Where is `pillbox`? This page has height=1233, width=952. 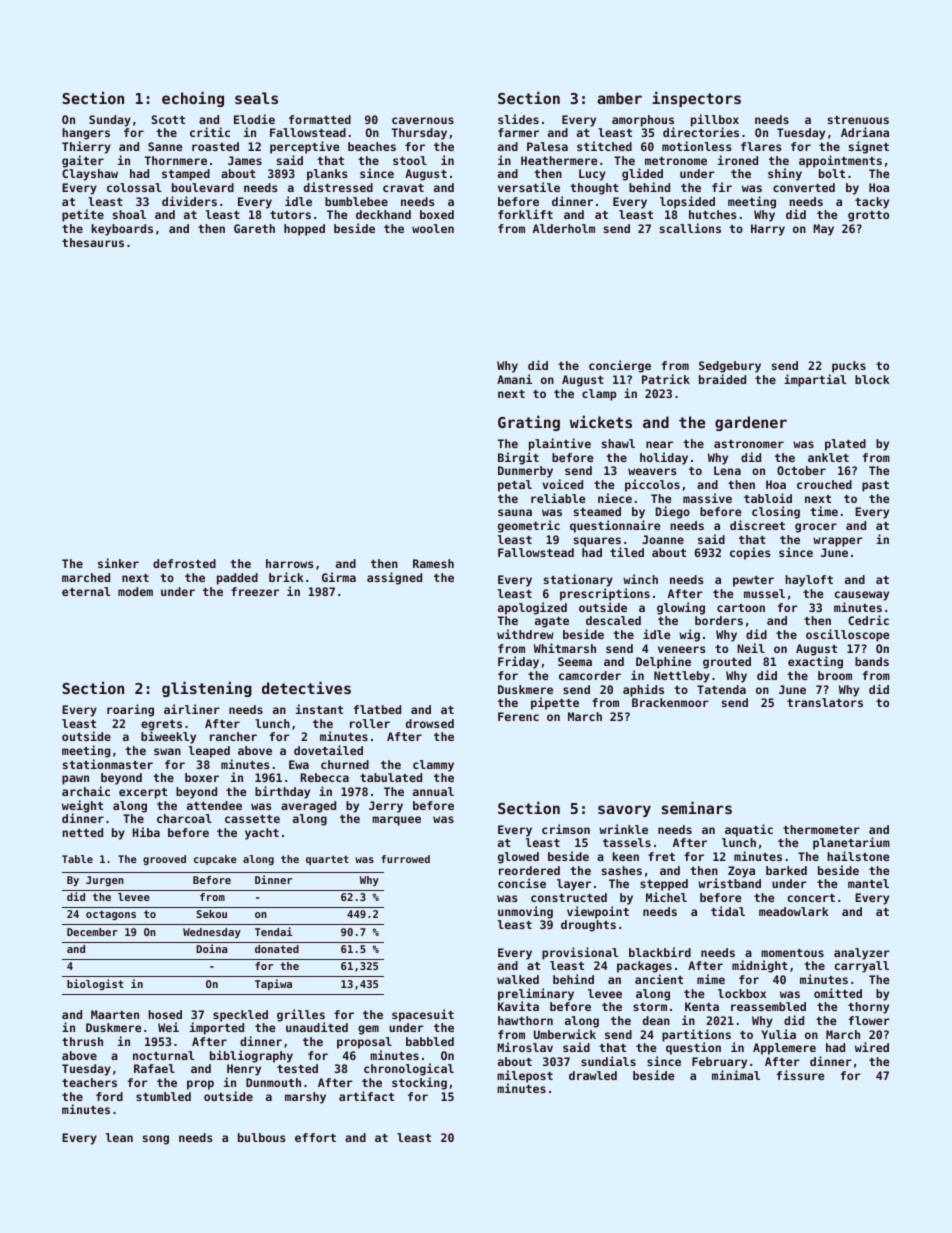
pillbox is located at coordinates (715, 121).
